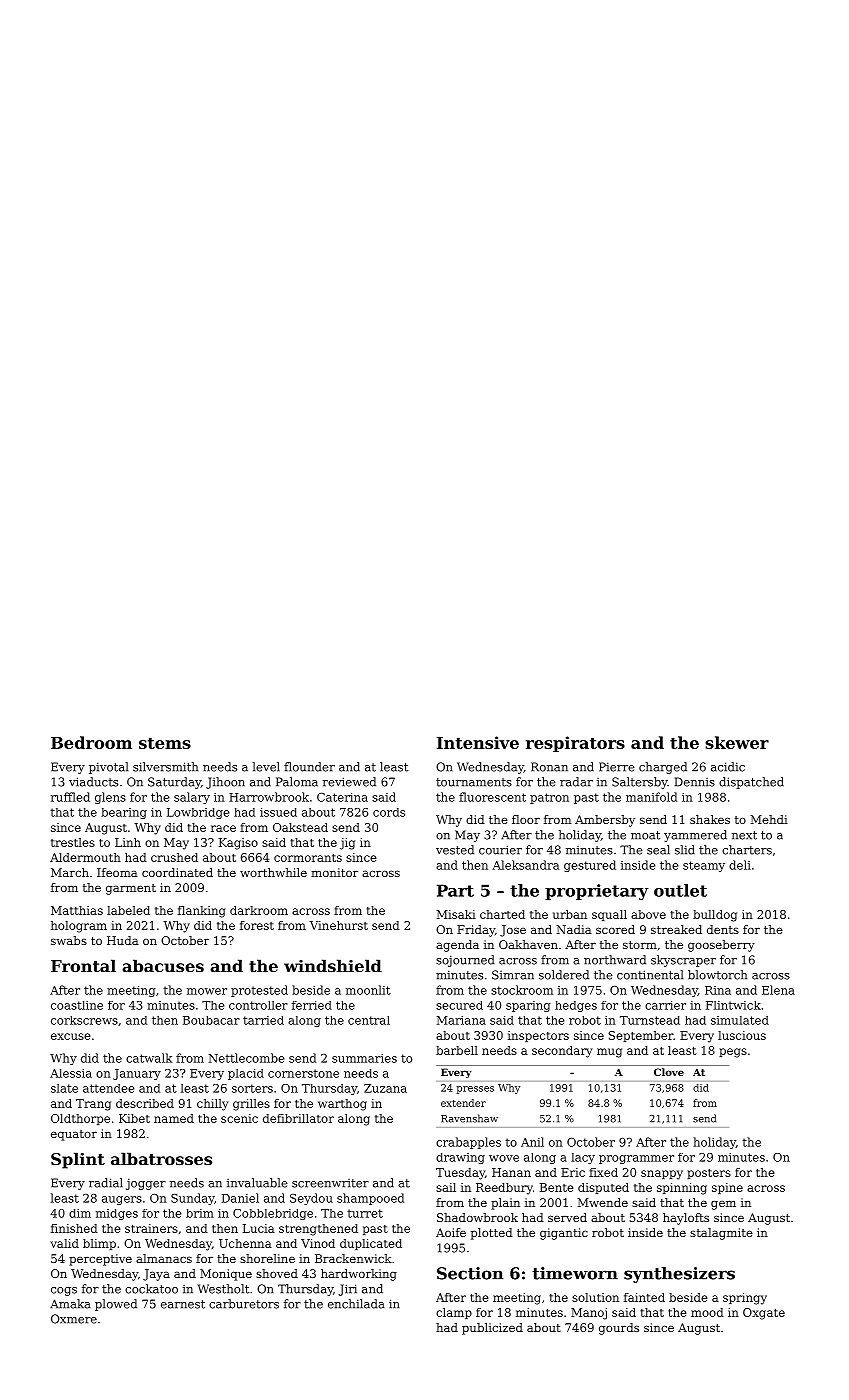  Describe the element at coordinates (258, 1005) in the screenshot. I see `controller` at that location.
